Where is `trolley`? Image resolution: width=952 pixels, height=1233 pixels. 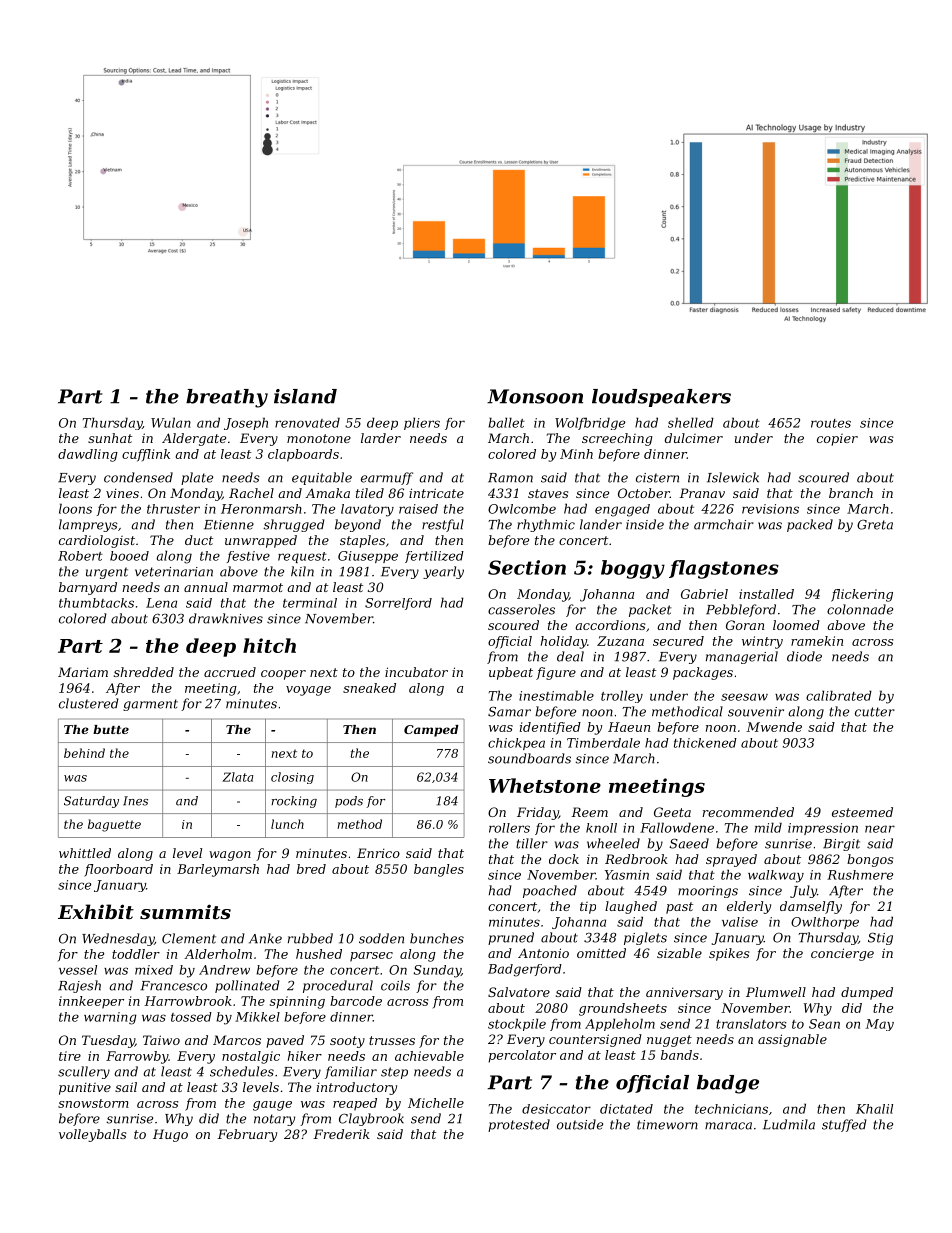 trolley is located at coordinates (622, 696).
